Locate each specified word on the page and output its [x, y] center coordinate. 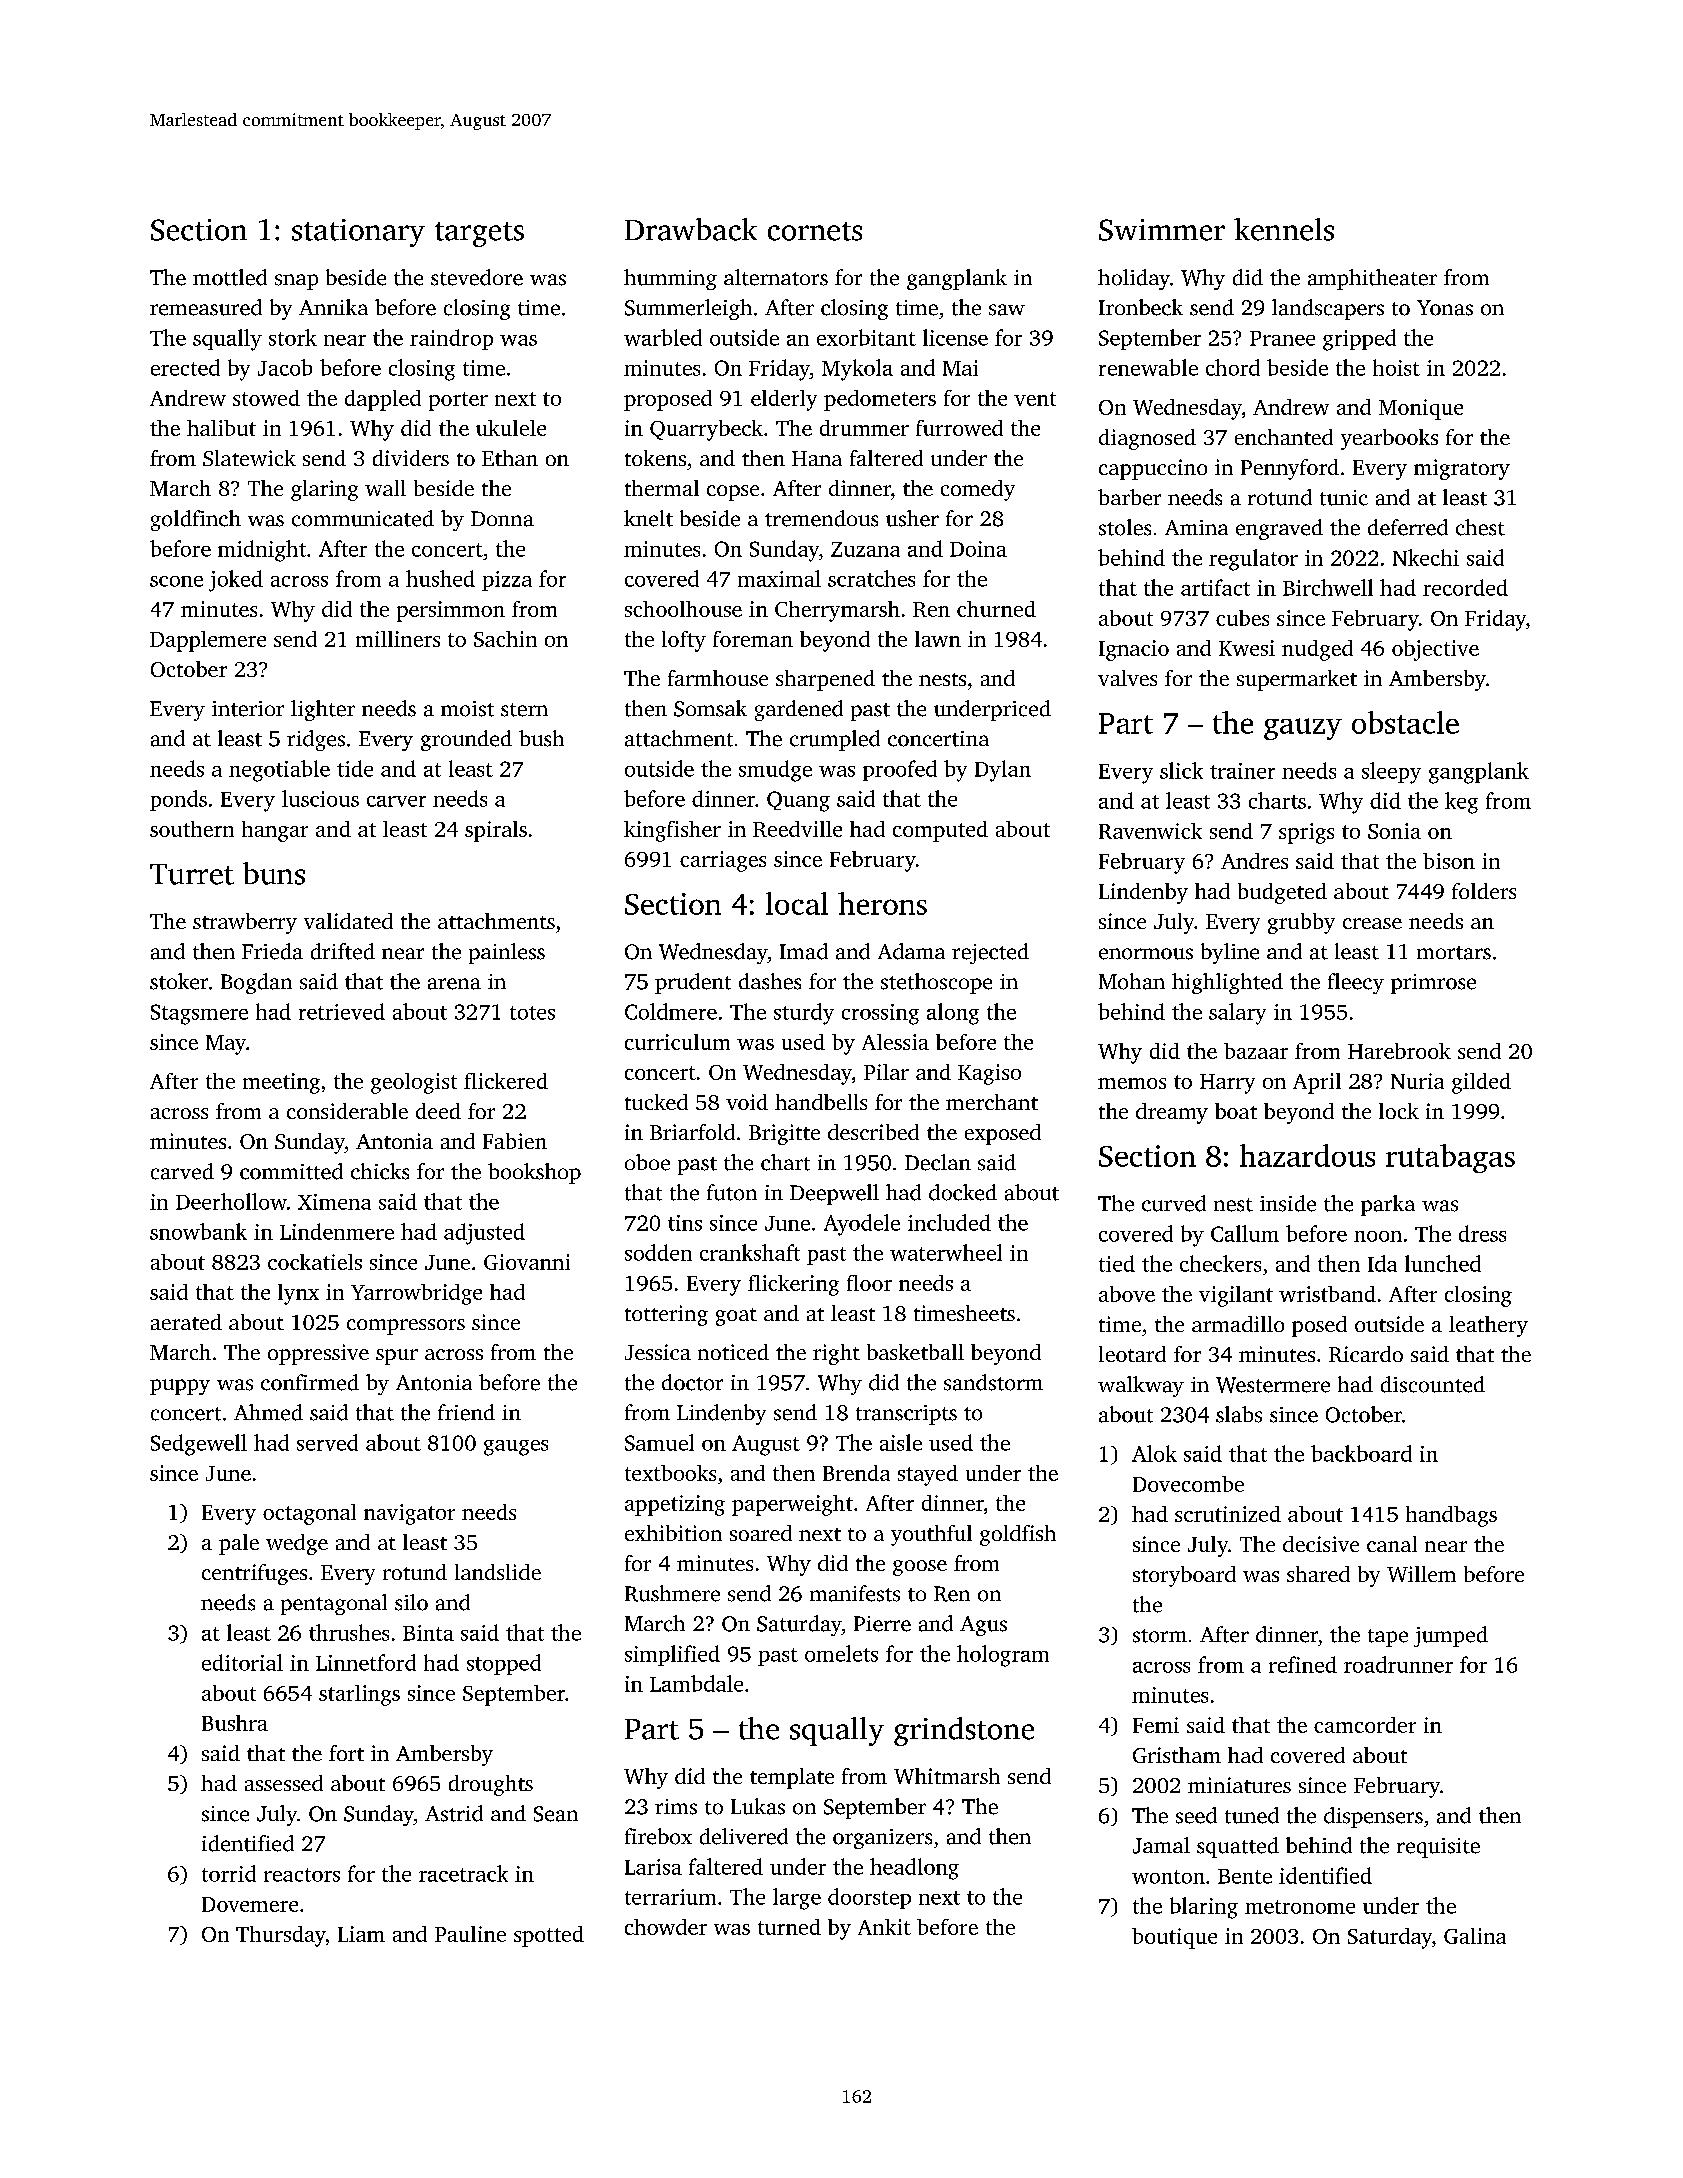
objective [1435, 650]
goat [736, 1317]
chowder [666, 1927]
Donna [502, 519]
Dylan [1003, 771]
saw [1007, 310]
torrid [229, 1873]
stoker [179, 981]
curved [1174, 1203]
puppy [180, 1387]
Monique [1421, 409]
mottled [230, 277]
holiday [1134, 279]
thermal [662, 488]
